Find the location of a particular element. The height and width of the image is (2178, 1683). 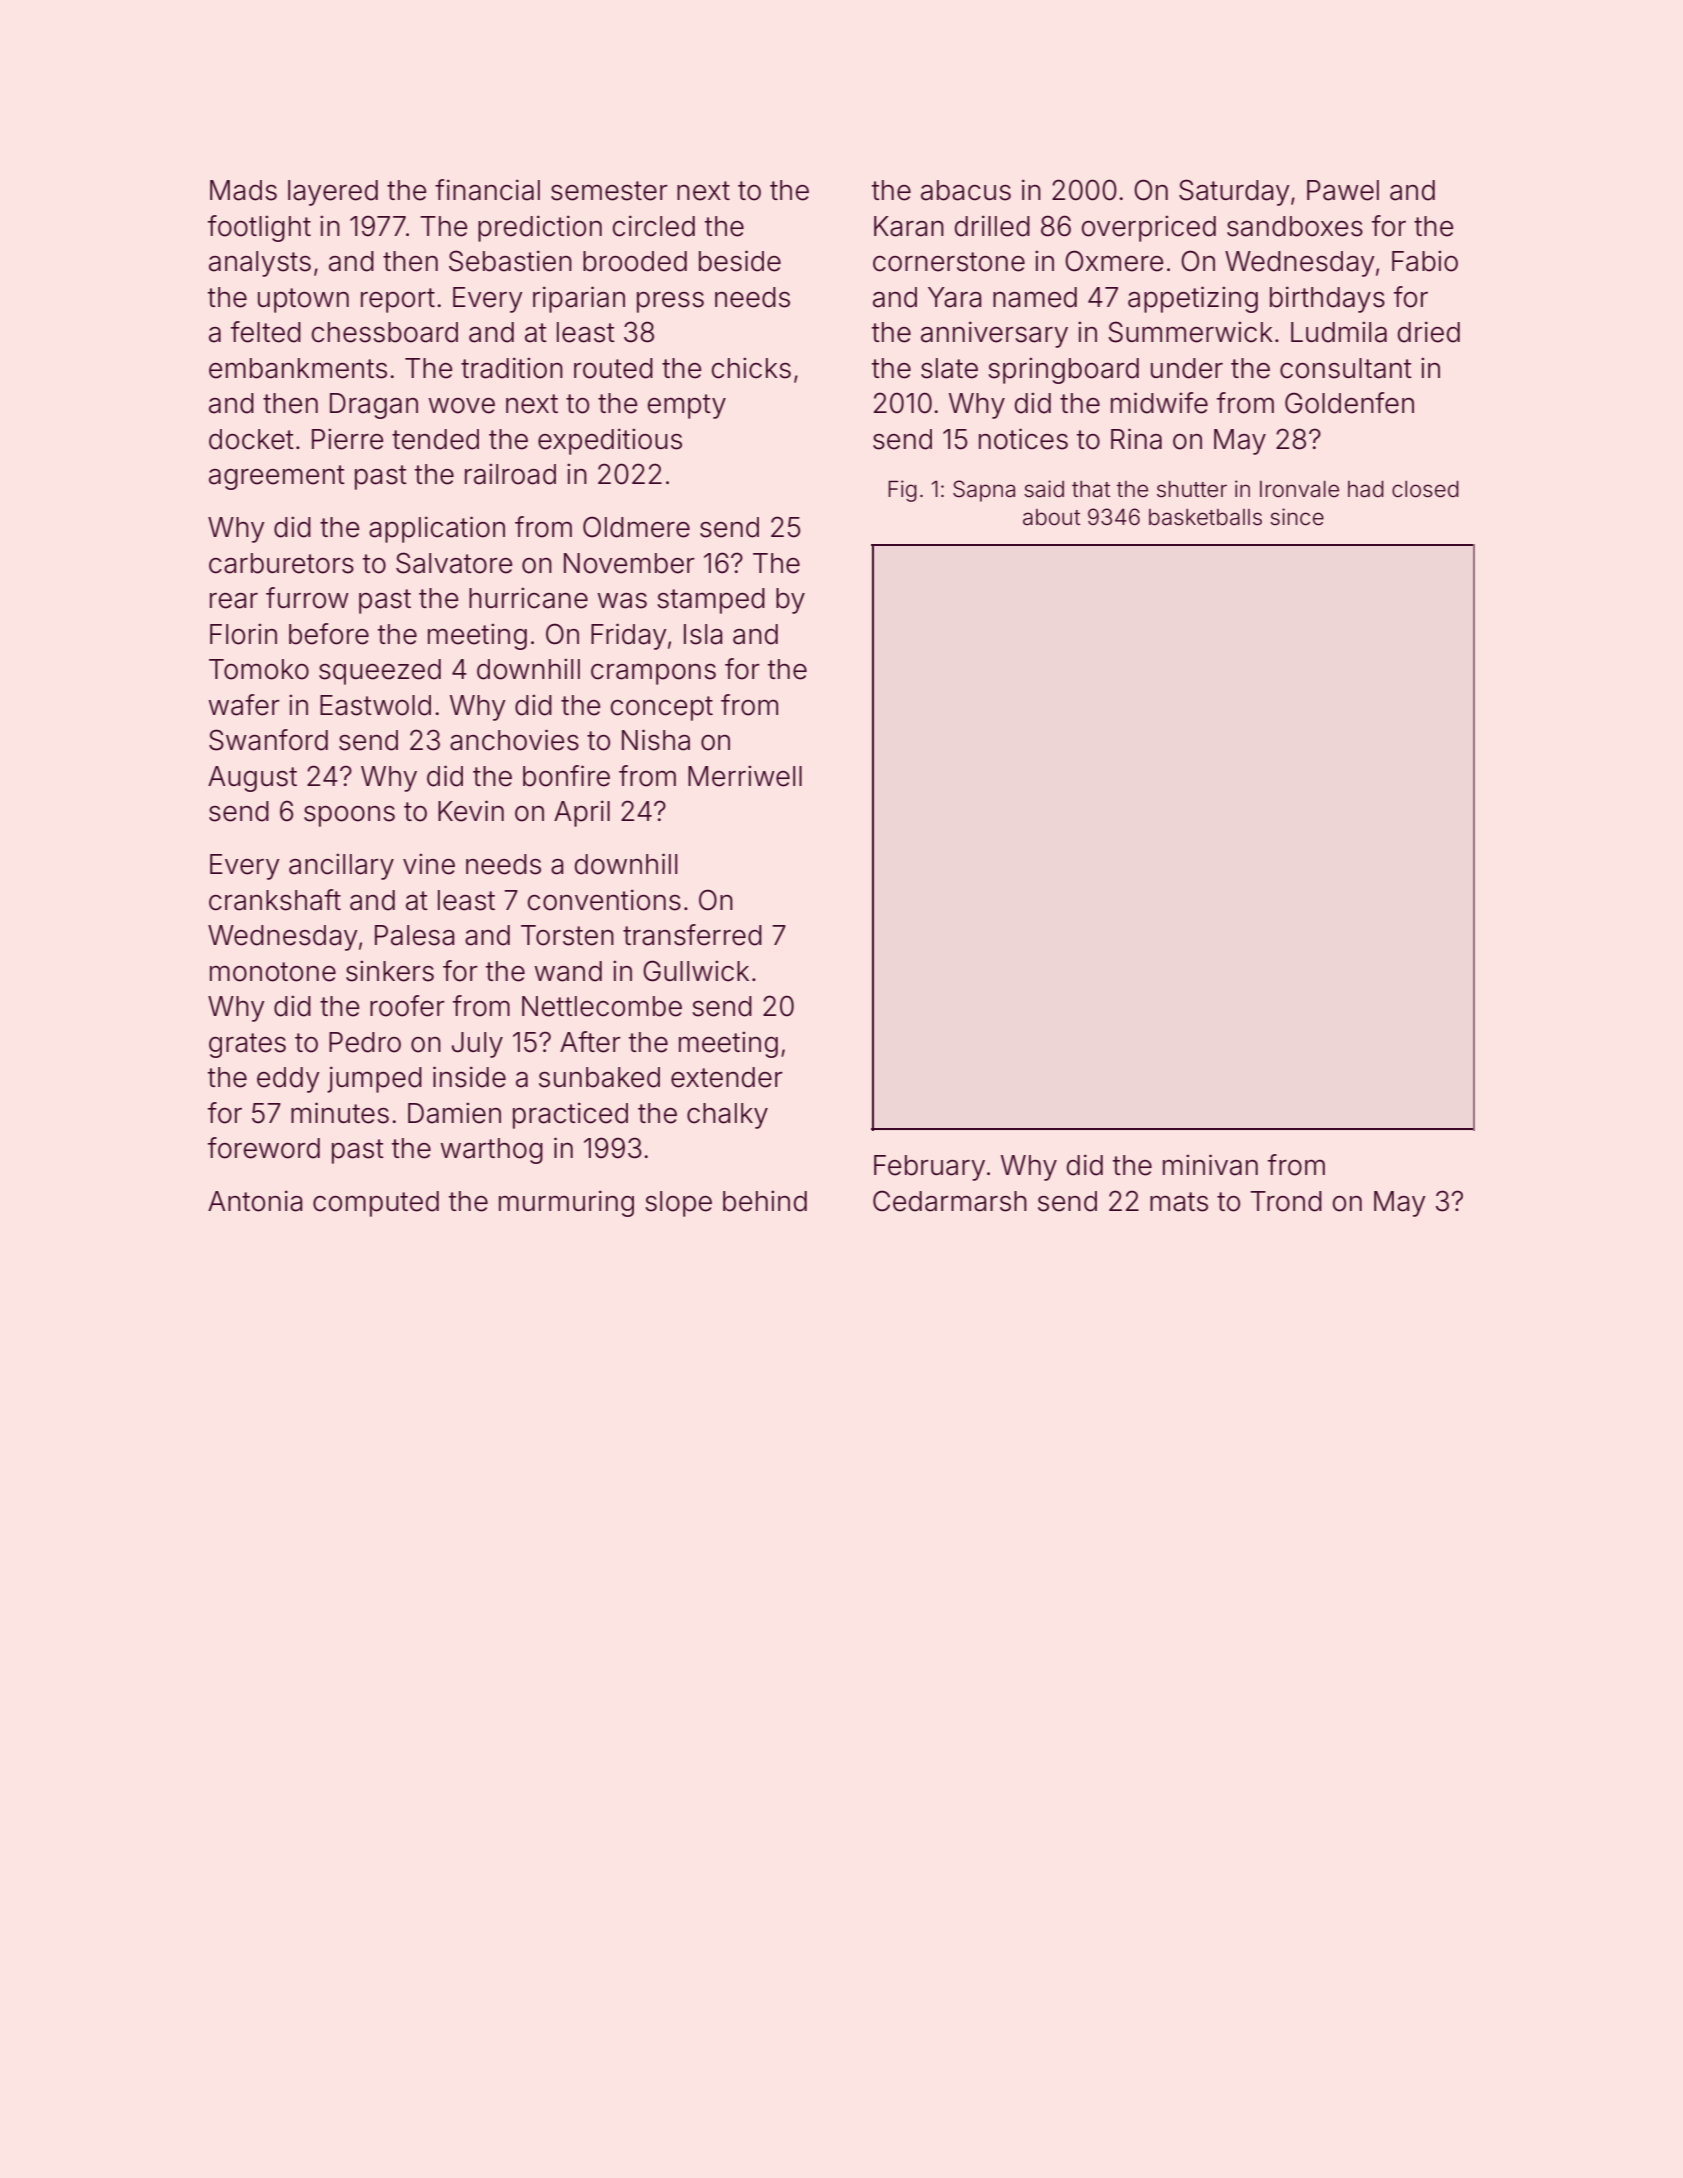

abacus is located at coordinates (966, 190).
